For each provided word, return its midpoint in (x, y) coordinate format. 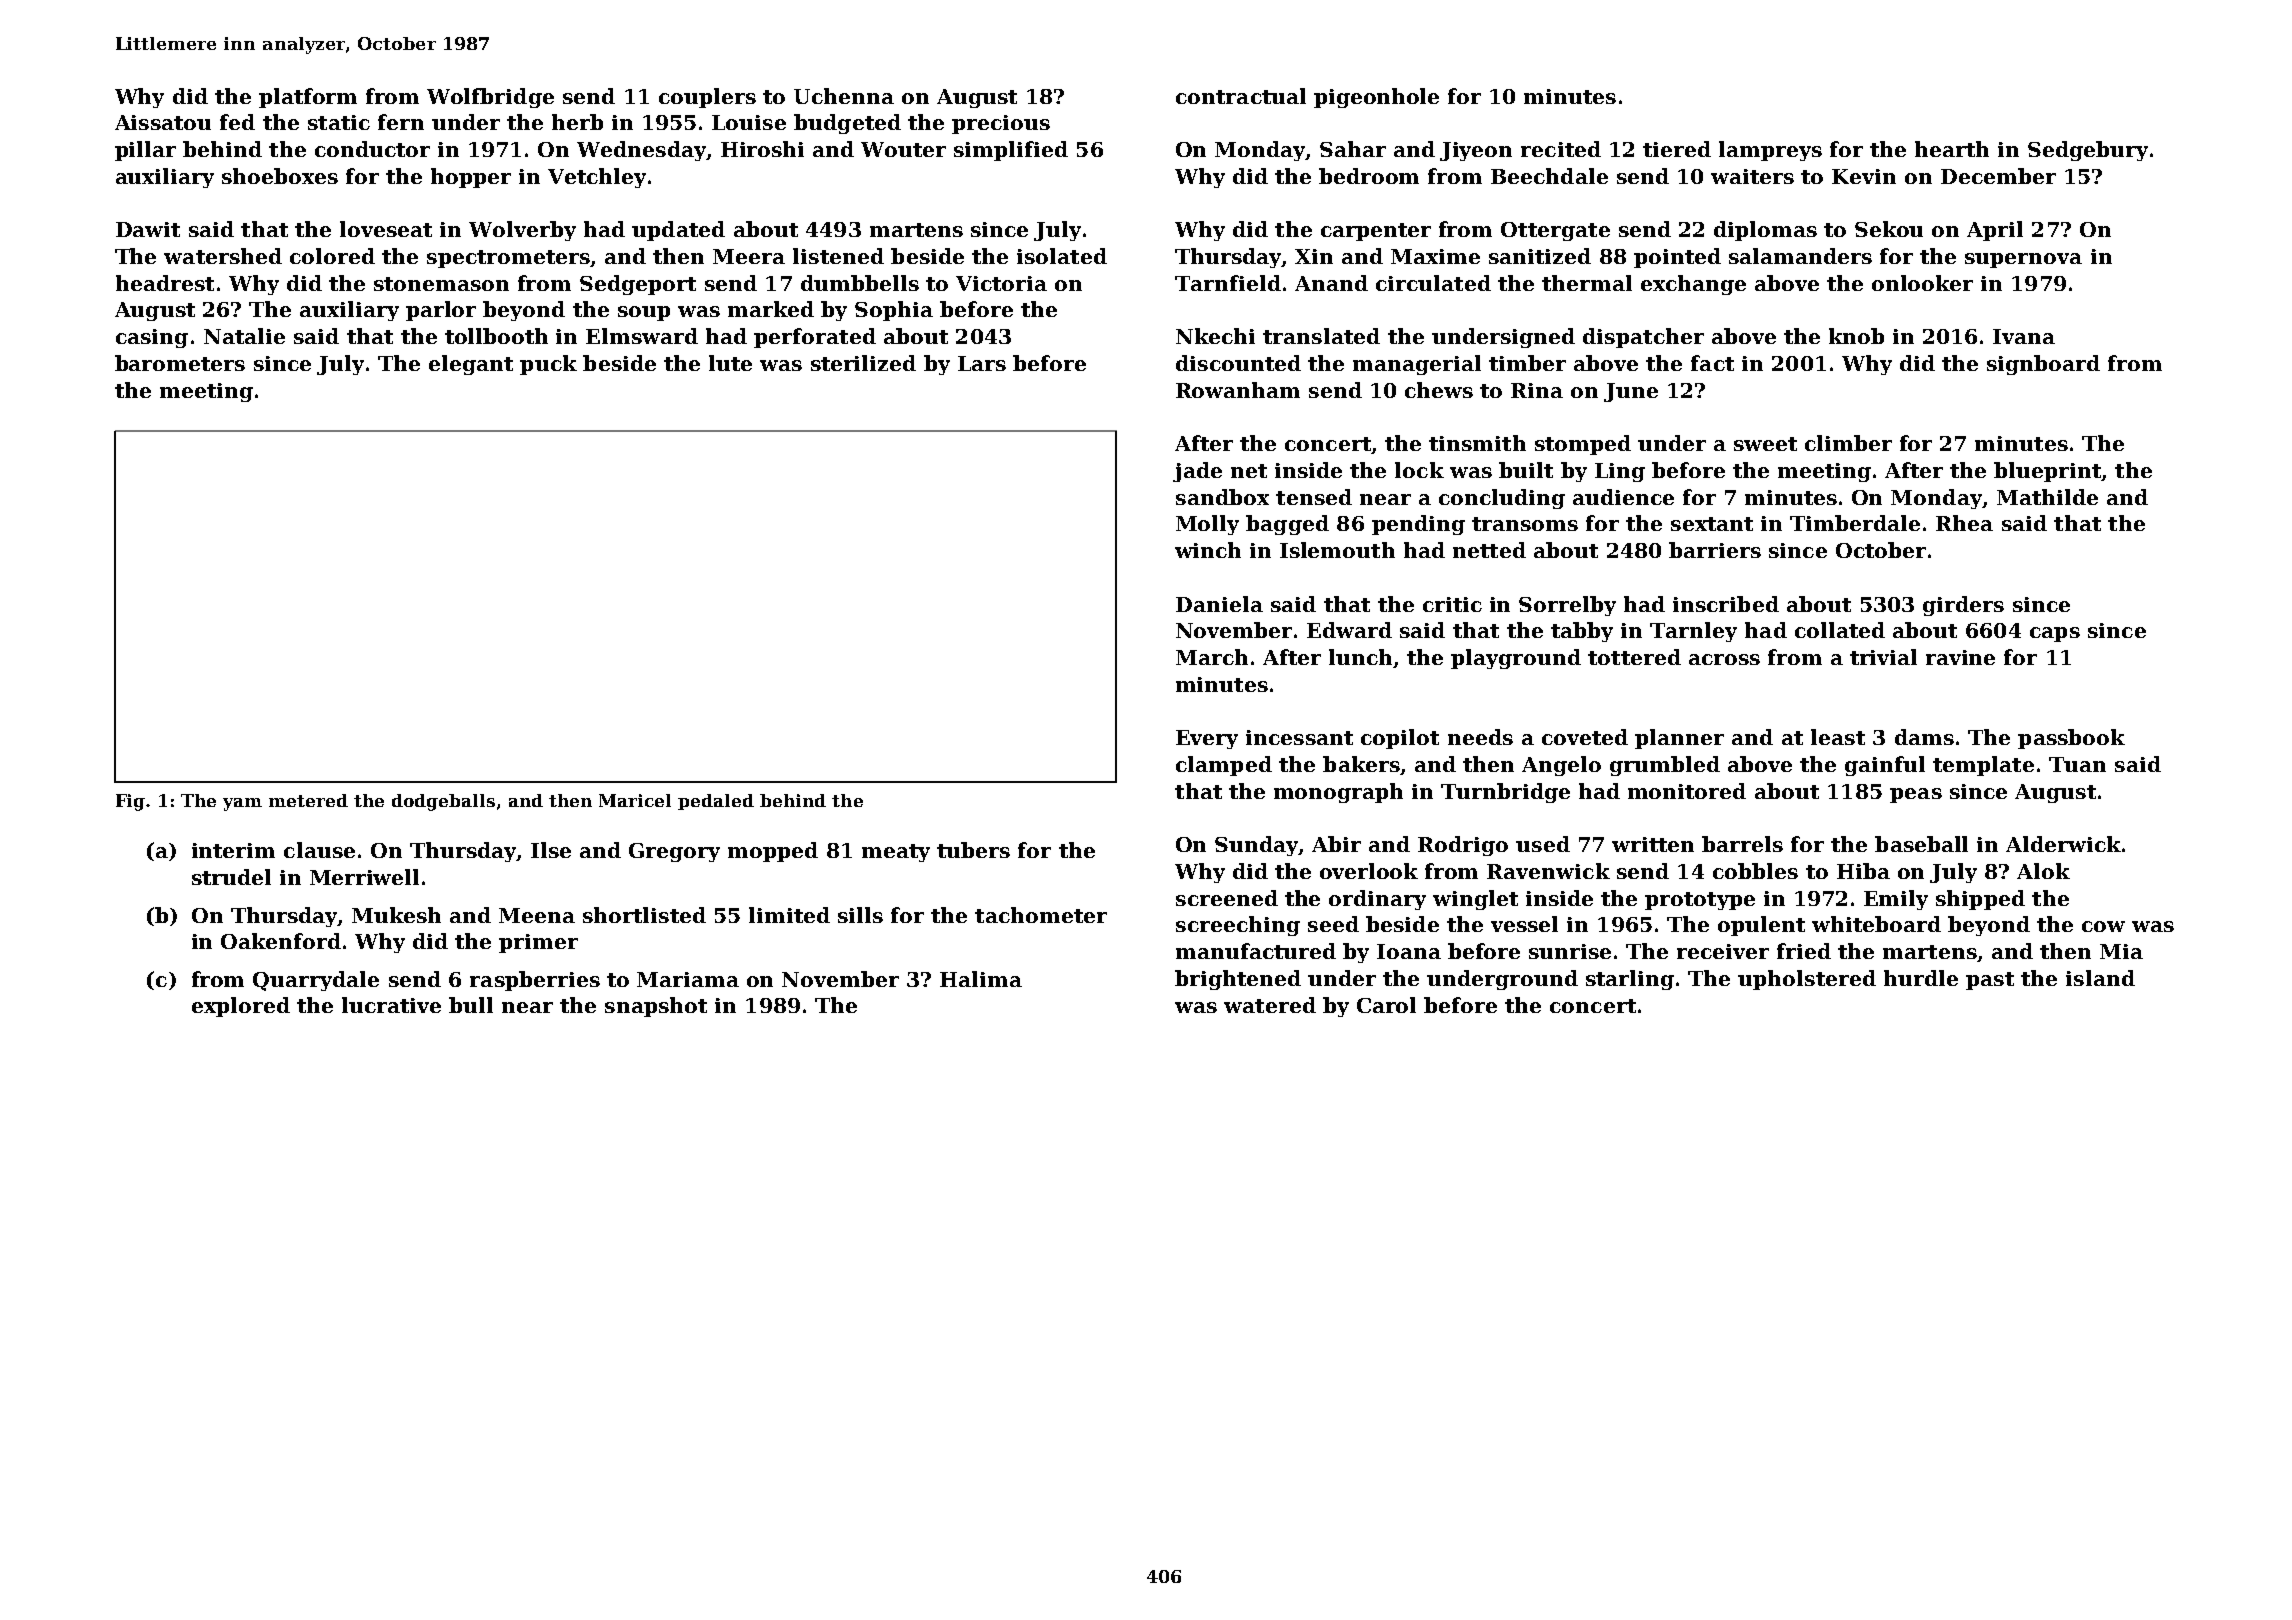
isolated (1062, 256)
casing (152, 338)
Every (1207, 739)
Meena (537, 915)
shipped (1980, 900)
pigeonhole (1376, 98)
